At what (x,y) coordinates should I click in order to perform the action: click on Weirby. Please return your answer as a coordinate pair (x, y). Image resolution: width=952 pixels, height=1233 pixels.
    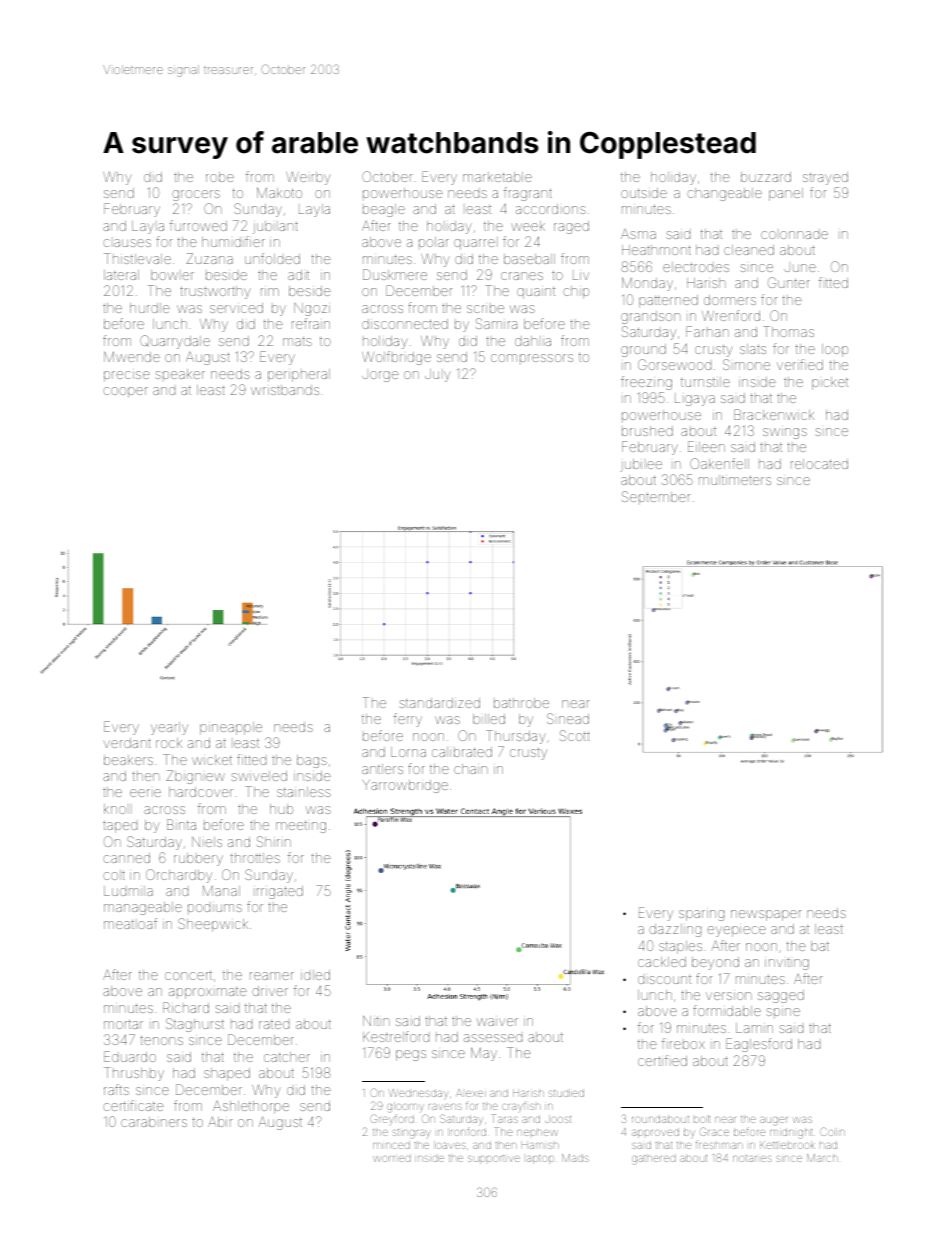
    Looking at the image, I should click on (308, 178).
